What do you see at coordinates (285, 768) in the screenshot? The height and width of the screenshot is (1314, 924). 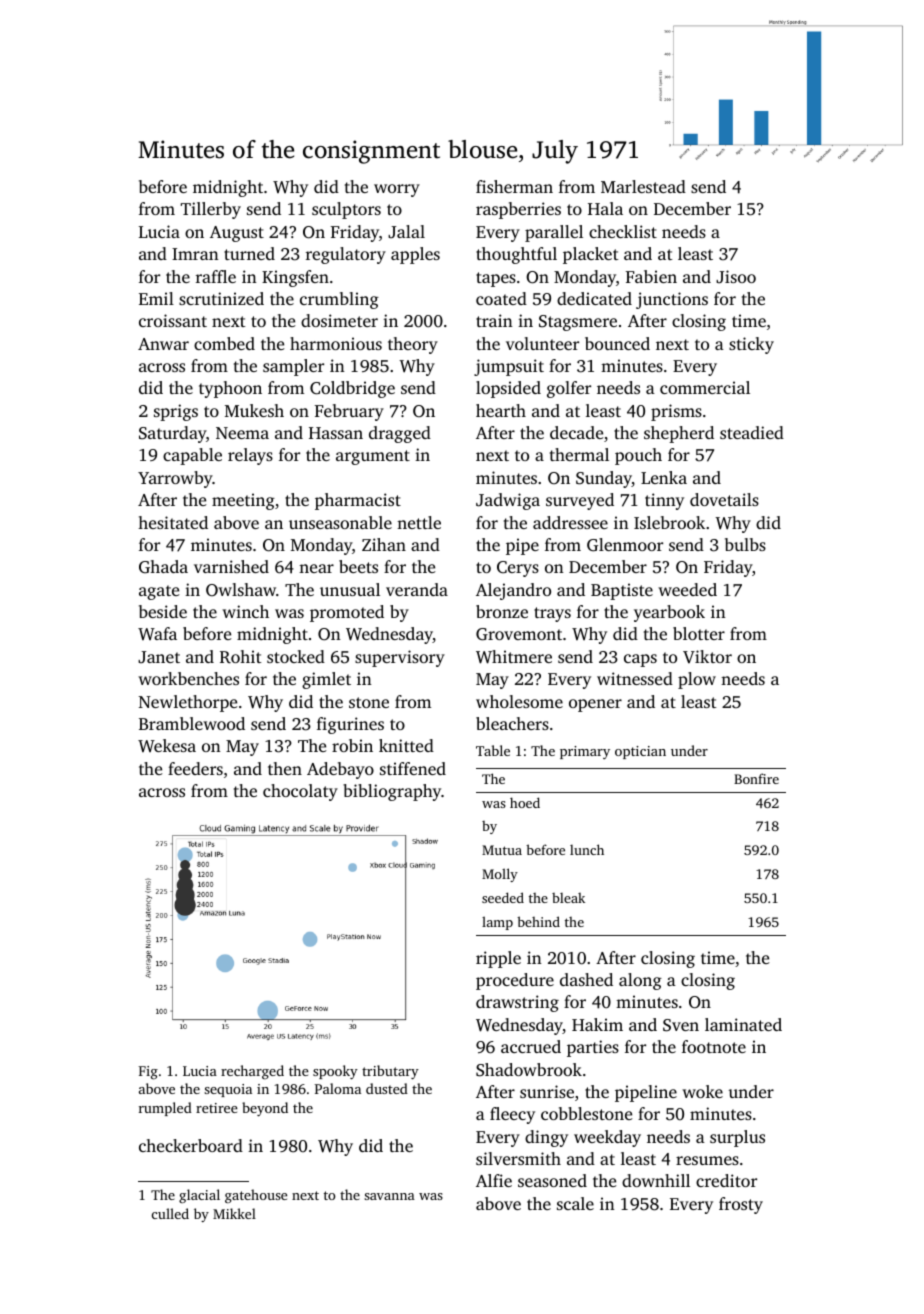 I see `then` at bounding box center [285, 768].
